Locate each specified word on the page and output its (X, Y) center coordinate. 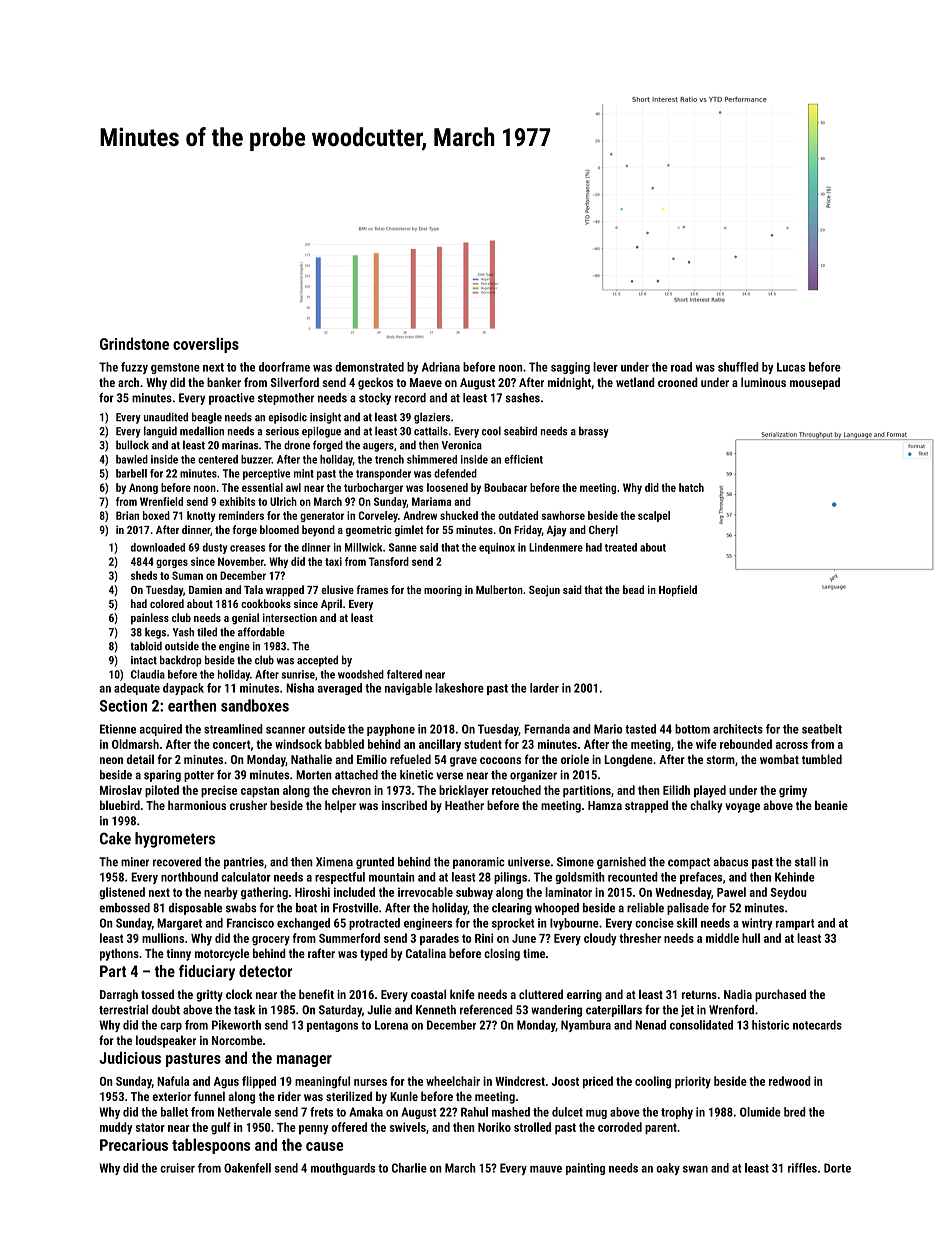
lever (605, 367)
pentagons (332, 1026)
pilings (510, 878)
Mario (608, 729)
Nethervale (244, 1112)
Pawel (731, 892)
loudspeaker (166, 1041)
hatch (691, 487)
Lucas (791, 367)
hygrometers (175, 840)
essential (262, 487)
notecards (817, 1025)
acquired (160, 730)
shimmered (432, 459)
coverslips (206, 345)
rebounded (746, 744)
